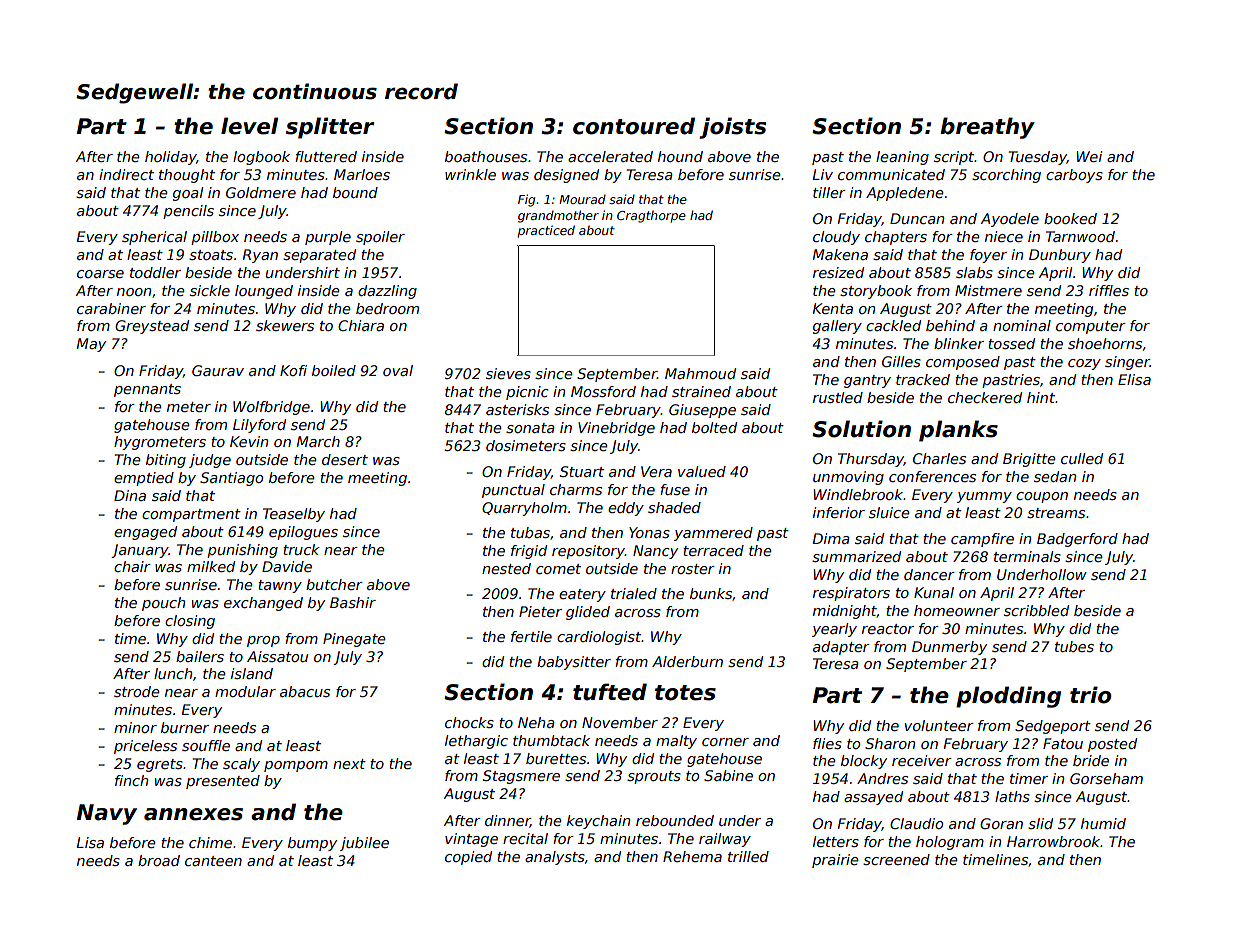  What do you see at coordinates (280, 586) in the screenshot?
I see `tawny` at bounding box center [280, 586].
